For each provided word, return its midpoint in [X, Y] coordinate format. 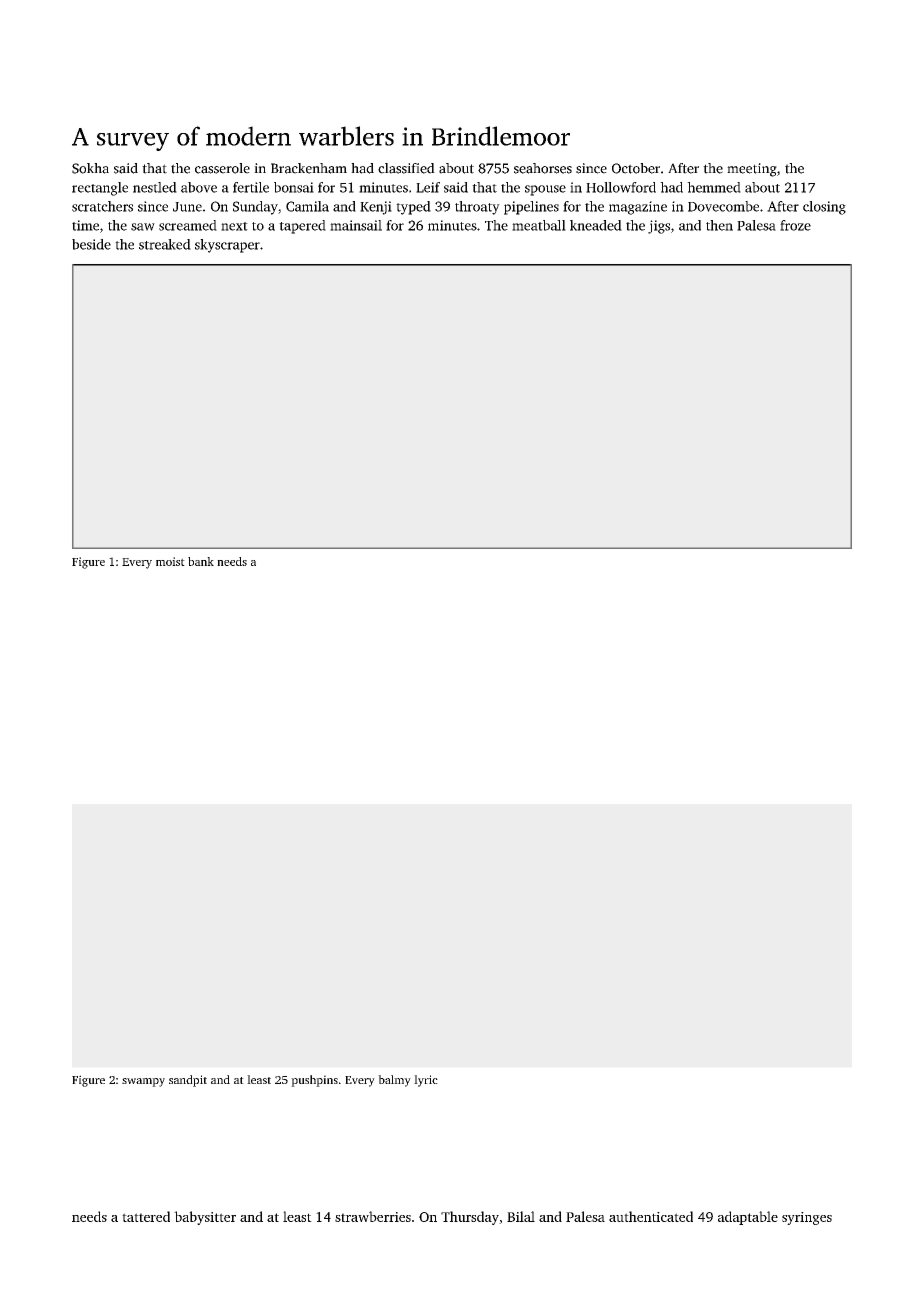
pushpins [314, 1081]
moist [170, 561]
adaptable [748, 1218]
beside [91, 244]
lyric [426, 1081]
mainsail [356, 225]
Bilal [521, 1216]
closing [824, 208]
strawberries [373, 1216]
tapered [302, 227]
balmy [394, 1081]
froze [795, 225]
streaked [165, 244]
